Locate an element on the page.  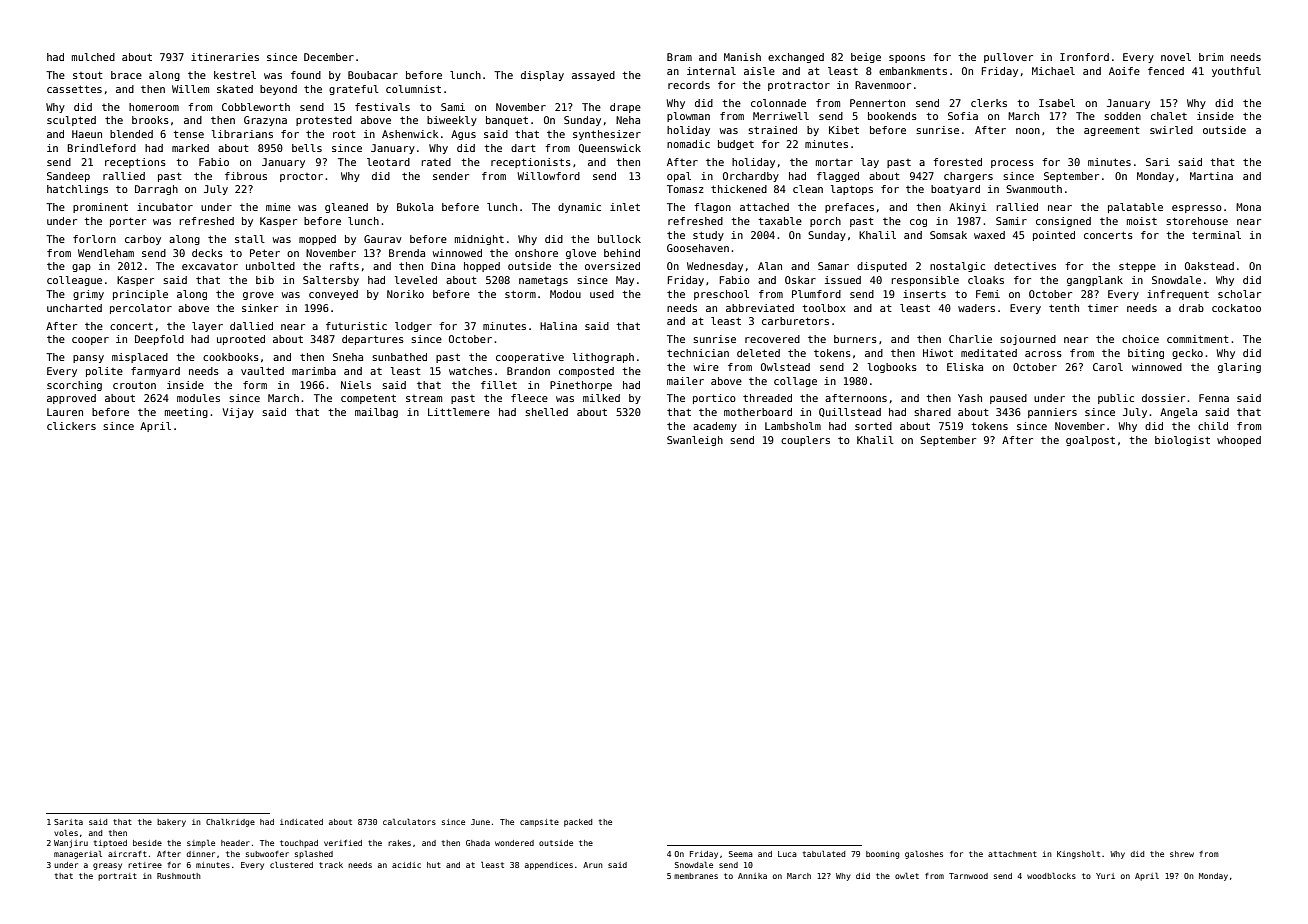
packed is located at coordinates (578, 823).
